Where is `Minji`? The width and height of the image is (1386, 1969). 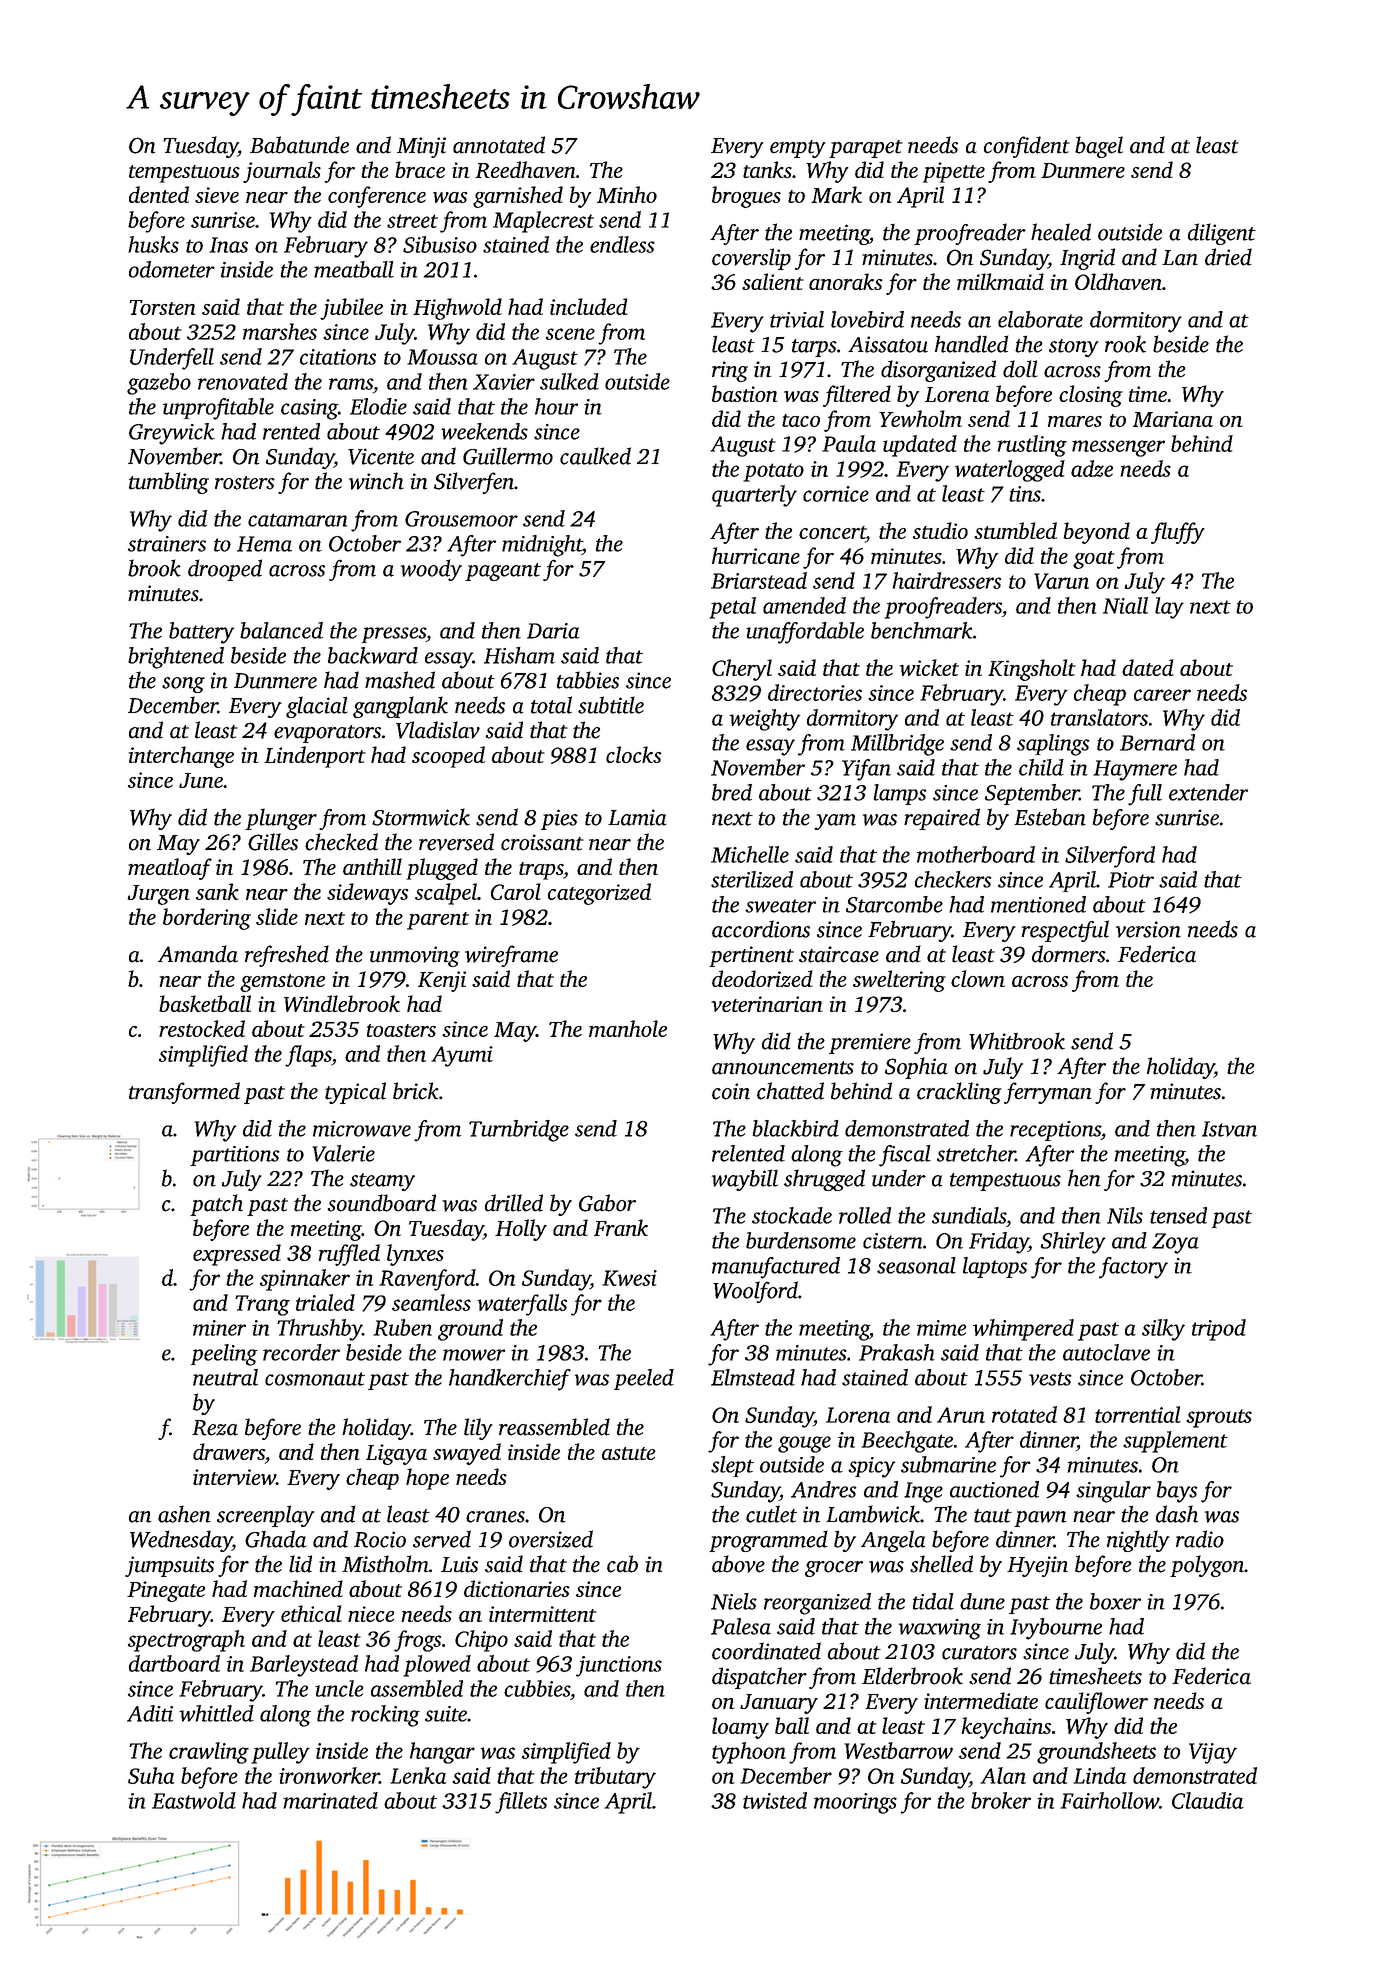
Minji is located at coordinates (421, 147).
